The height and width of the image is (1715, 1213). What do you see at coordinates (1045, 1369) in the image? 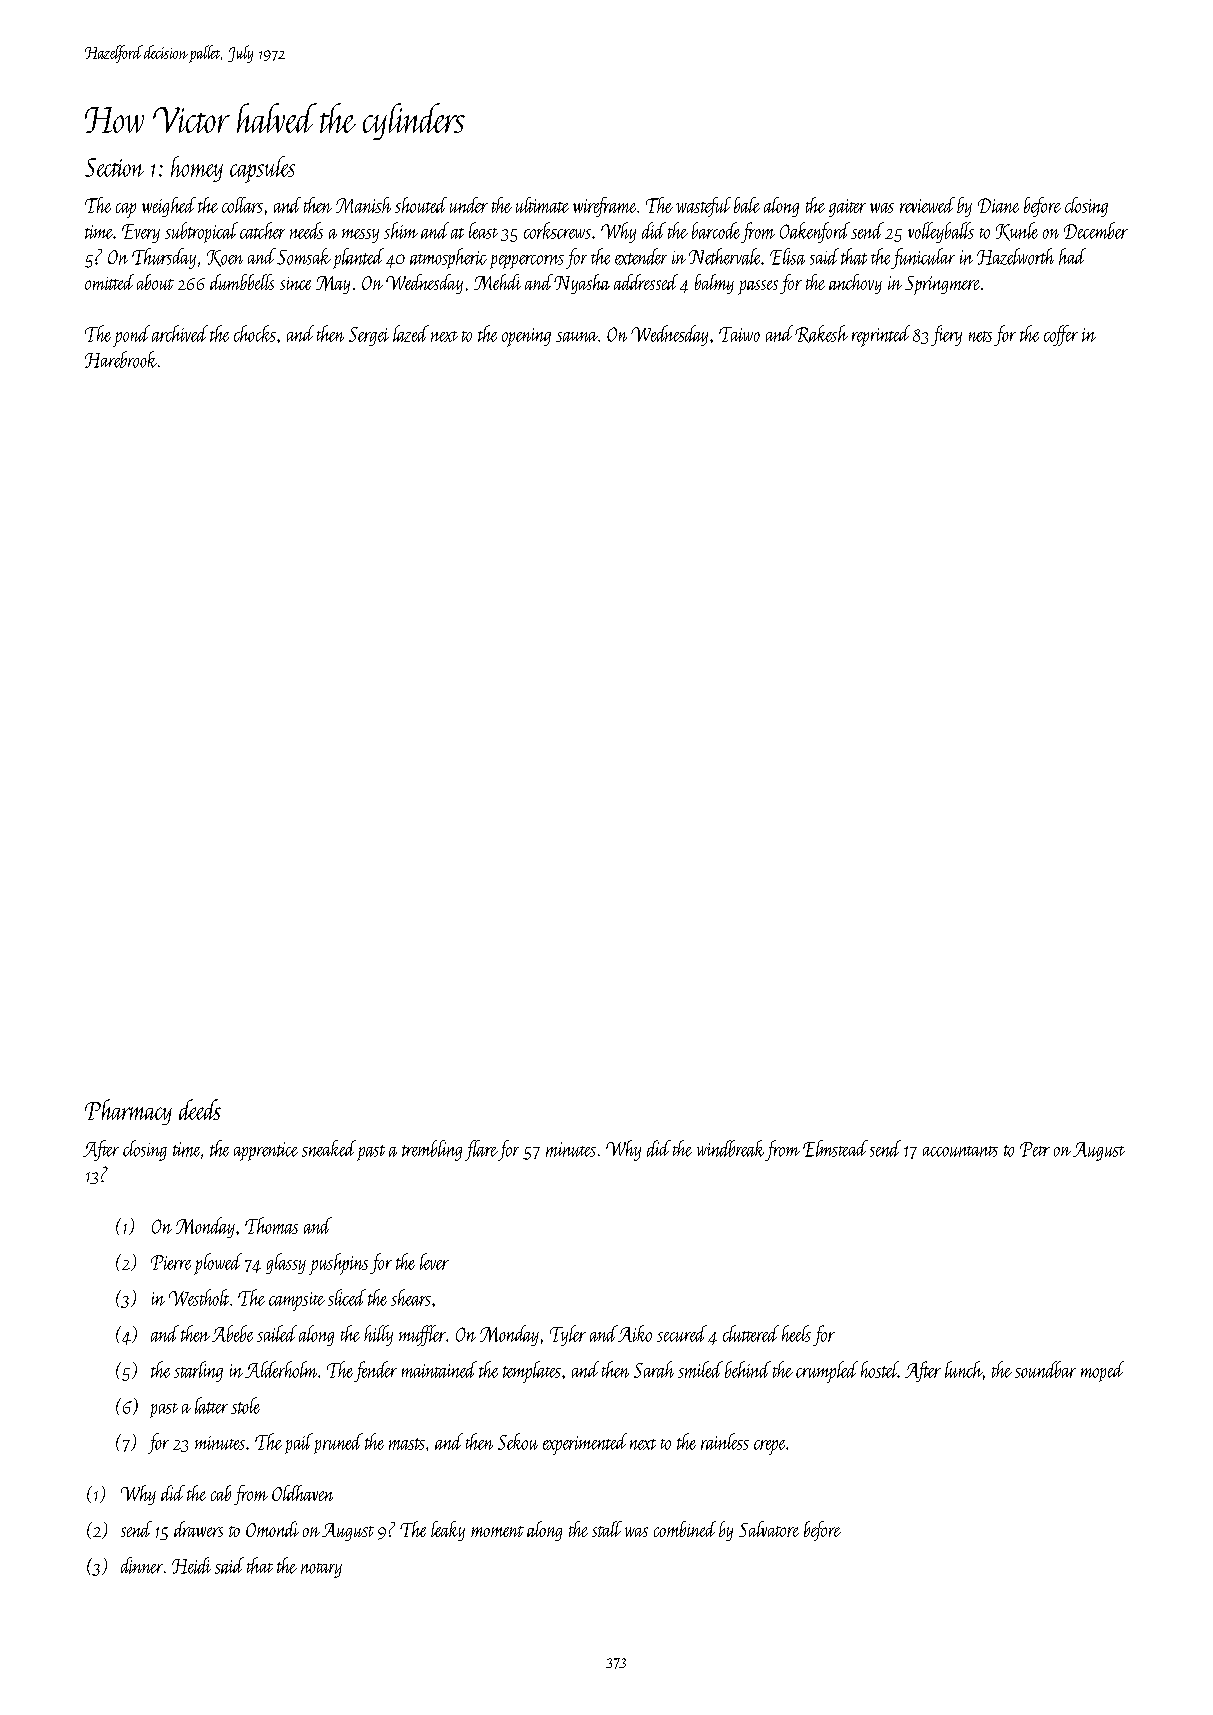
I see `soundbar` at bounding box center [1045, 1369].
